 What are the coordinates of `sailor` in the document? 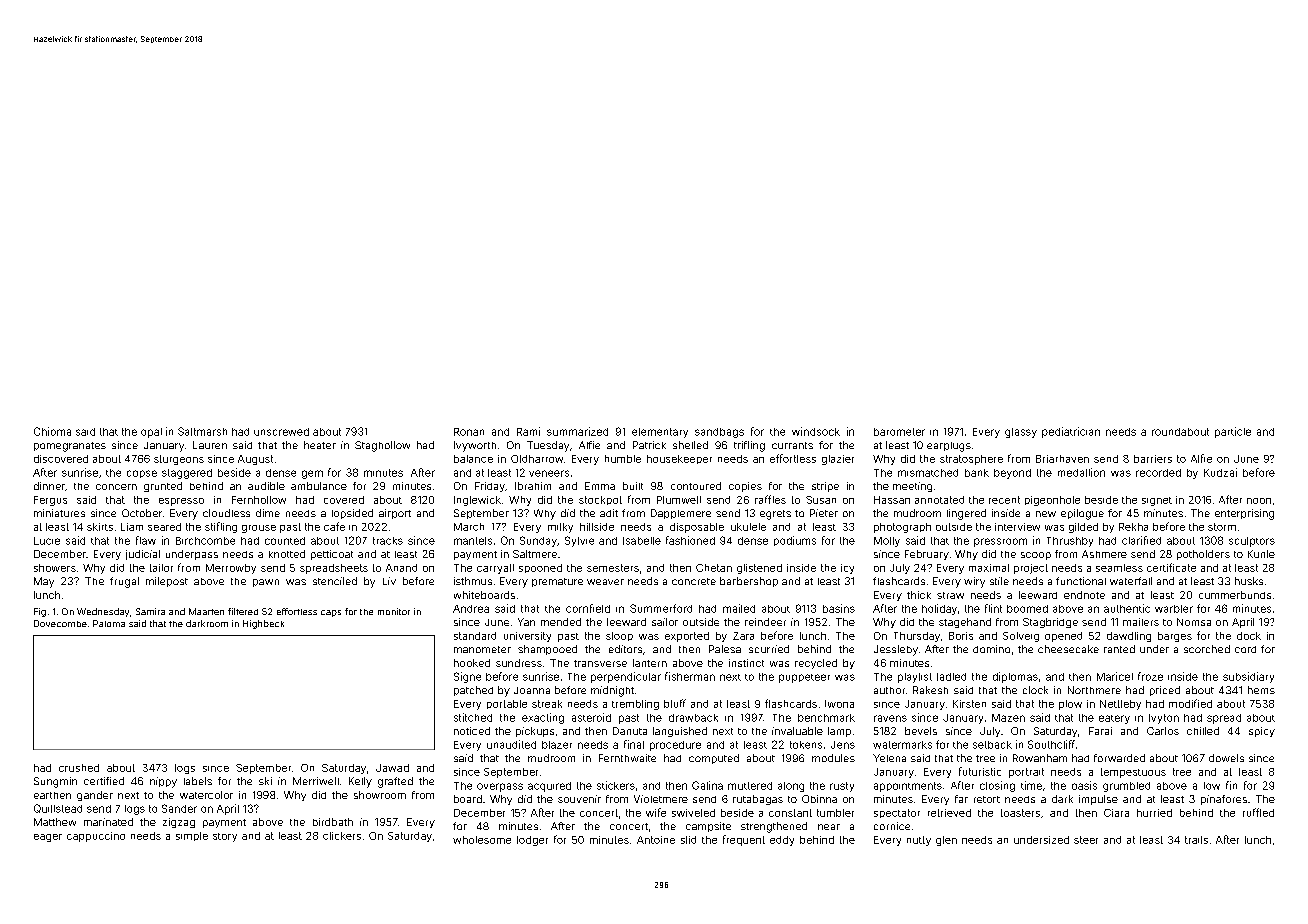 It's located at (665, 622).
